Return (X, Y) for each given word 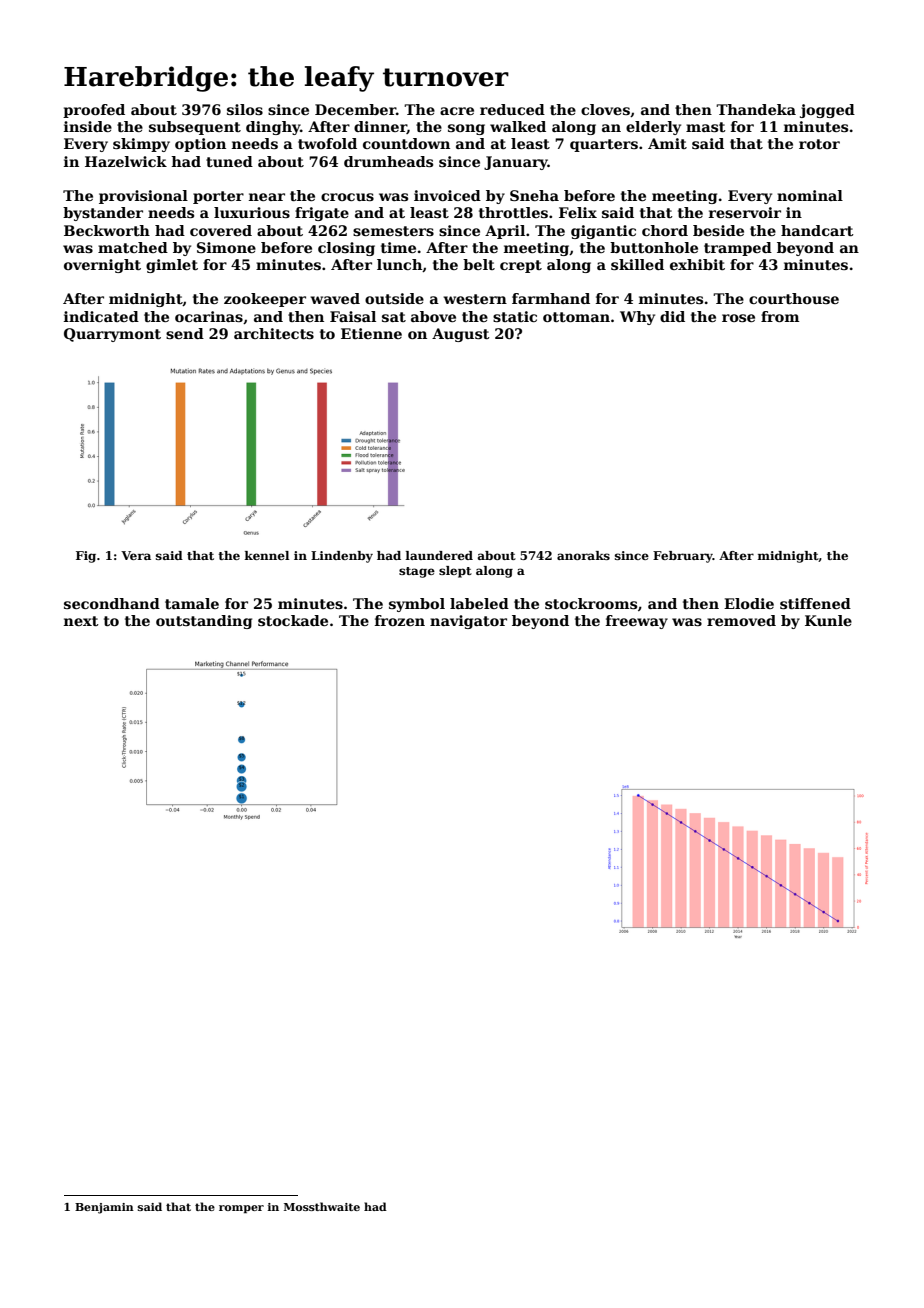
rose (738, 318)
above (433, 316)
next (81, 621)
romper (241, 1209)
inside (88, 126)
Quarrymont (112, 335)
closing (346, 249)
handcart (817, 230)
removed (741, 620)
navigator (468, 622)
